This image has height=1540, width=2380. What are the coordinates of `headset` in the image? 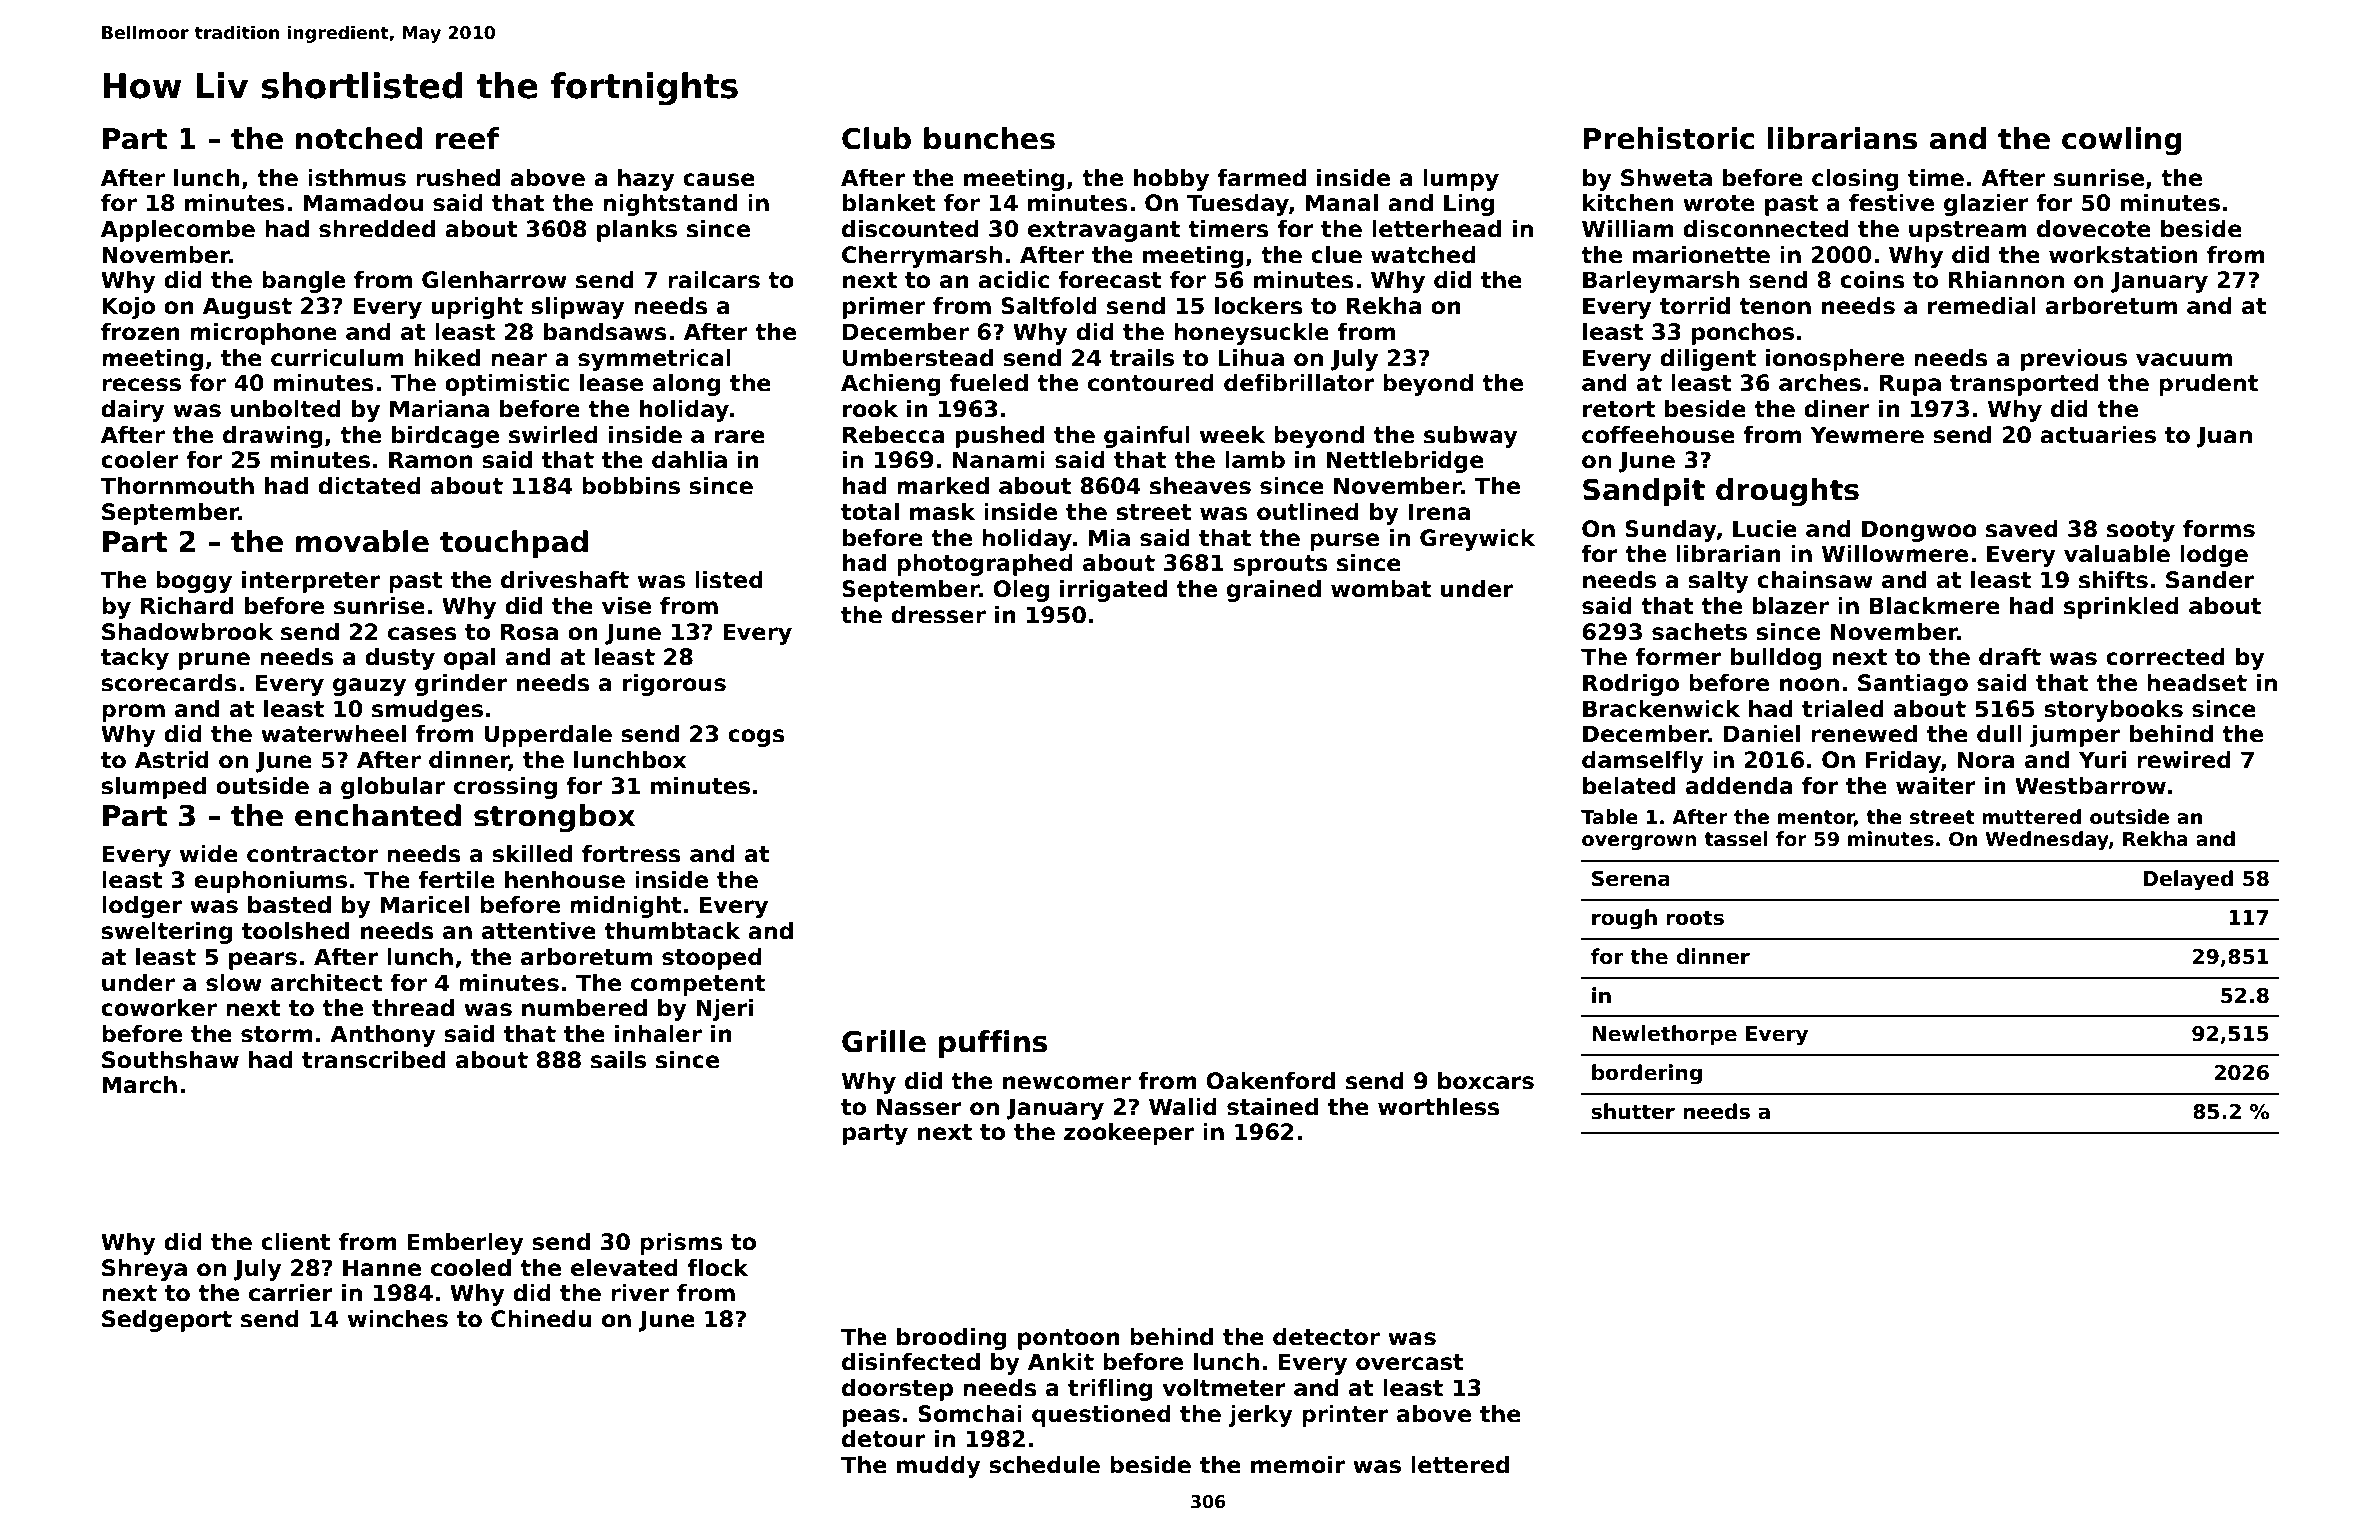 It's located at (2197, 683).
